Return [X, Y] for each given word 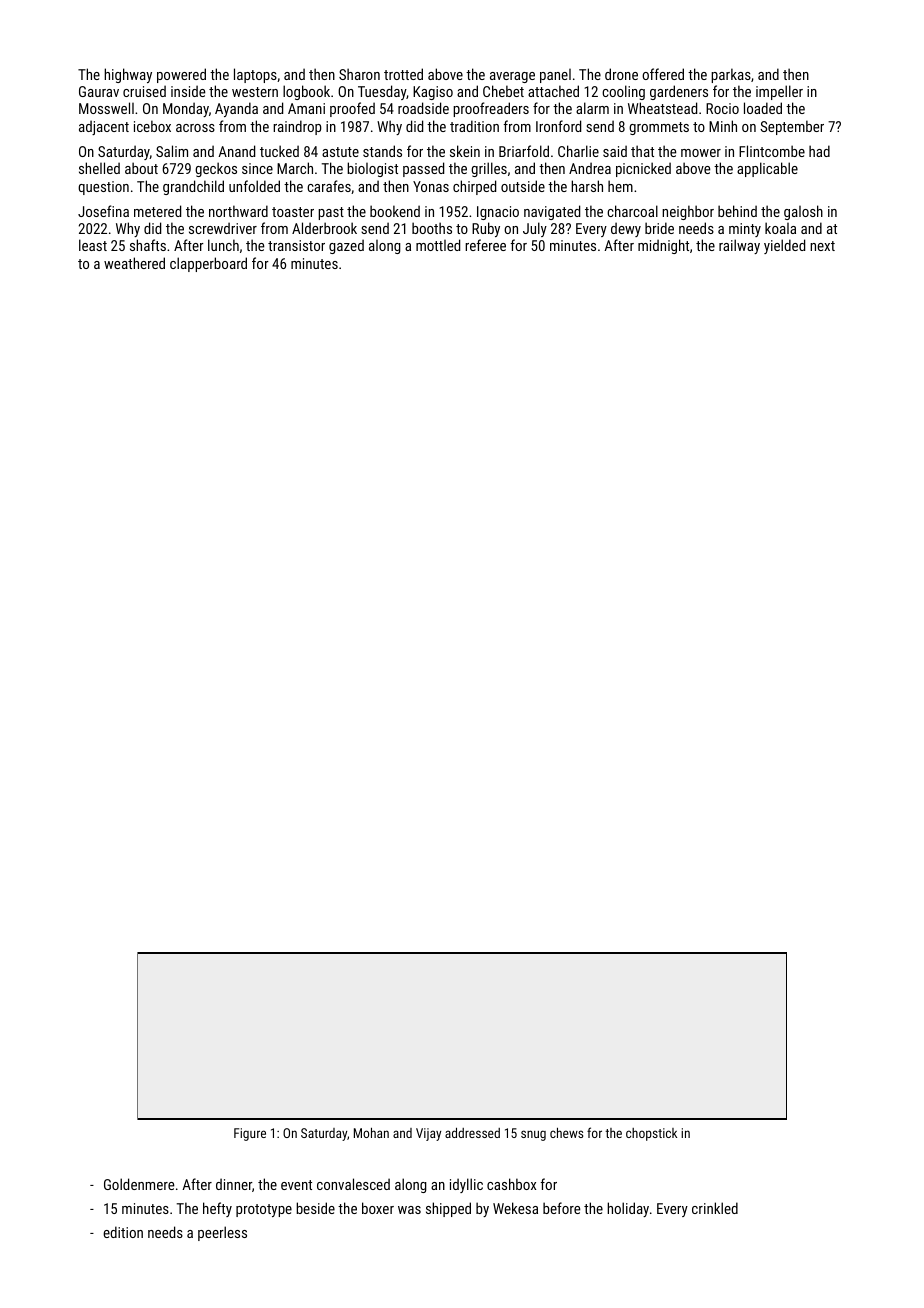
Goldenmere [139, 1184]
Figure [250, 1134]
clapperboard [208, 264]
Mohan [371, 1133]
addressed [472, 1133]
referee [485, 245]
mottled [438, 245]
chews [566, 1133]
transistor [296, 245]
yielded [784, 246]
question [103, 188]
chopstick [651, 1134]
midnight [663, 246]
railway [739, 246]
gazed [346, 246]
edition [123, 1232]
